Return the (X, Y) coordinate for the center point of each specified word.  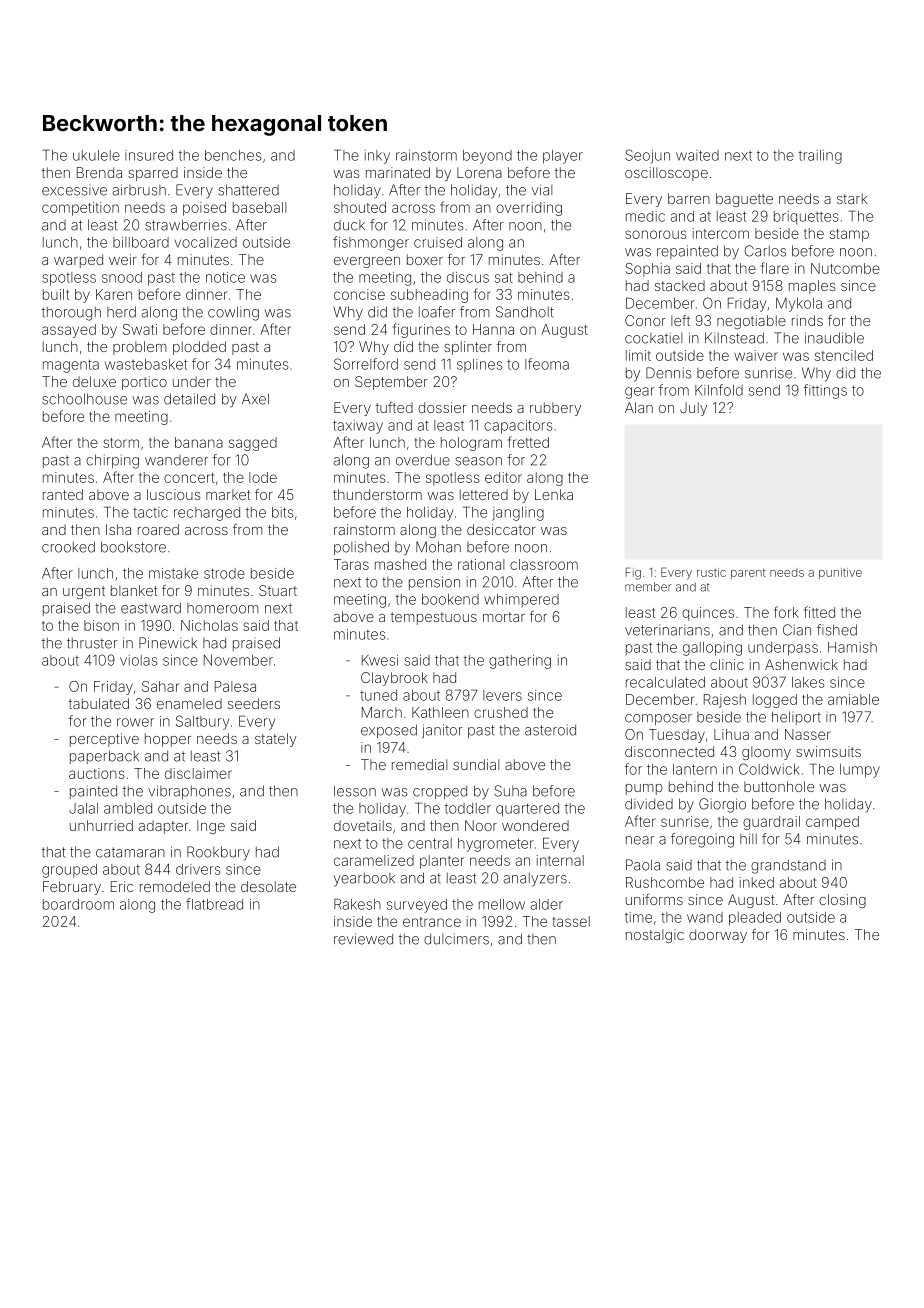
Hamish (852, 647)
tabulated (99, 703)
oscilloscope (666, 174)
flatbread (214, 904)
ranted (63, 494)
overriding (529, 209)
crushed (501, 712)
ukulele (96, 155)
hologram (471, 444)
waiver (756, 355)
